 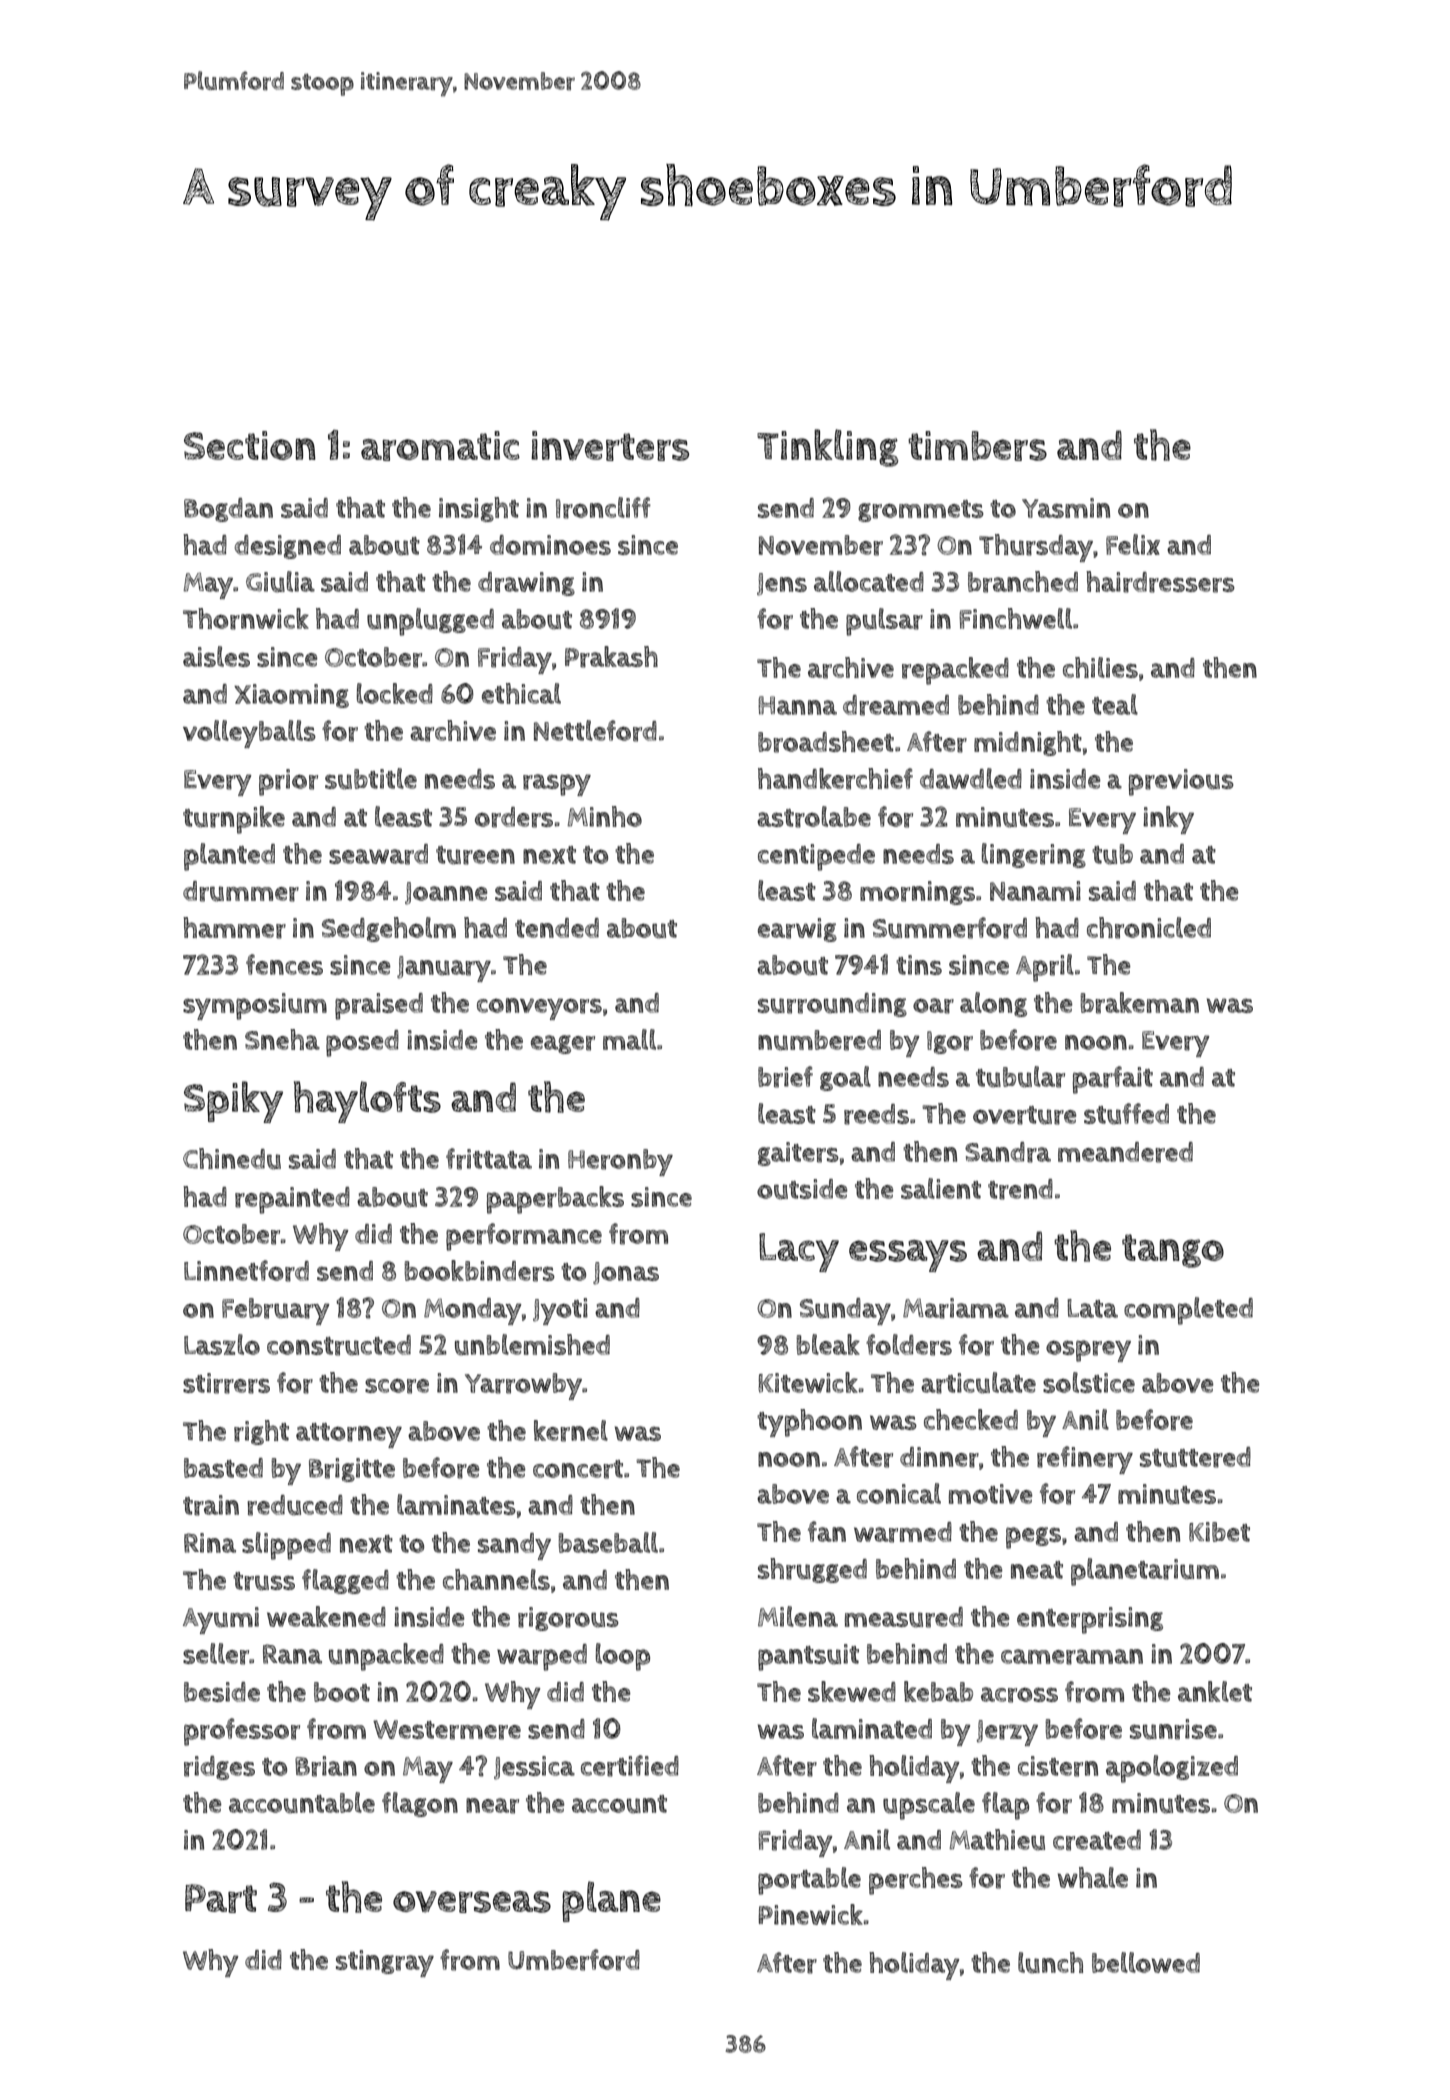 What do you see at coordinates (288, 547) in the image?
I see `designed` at bounding box center [288, 547].
